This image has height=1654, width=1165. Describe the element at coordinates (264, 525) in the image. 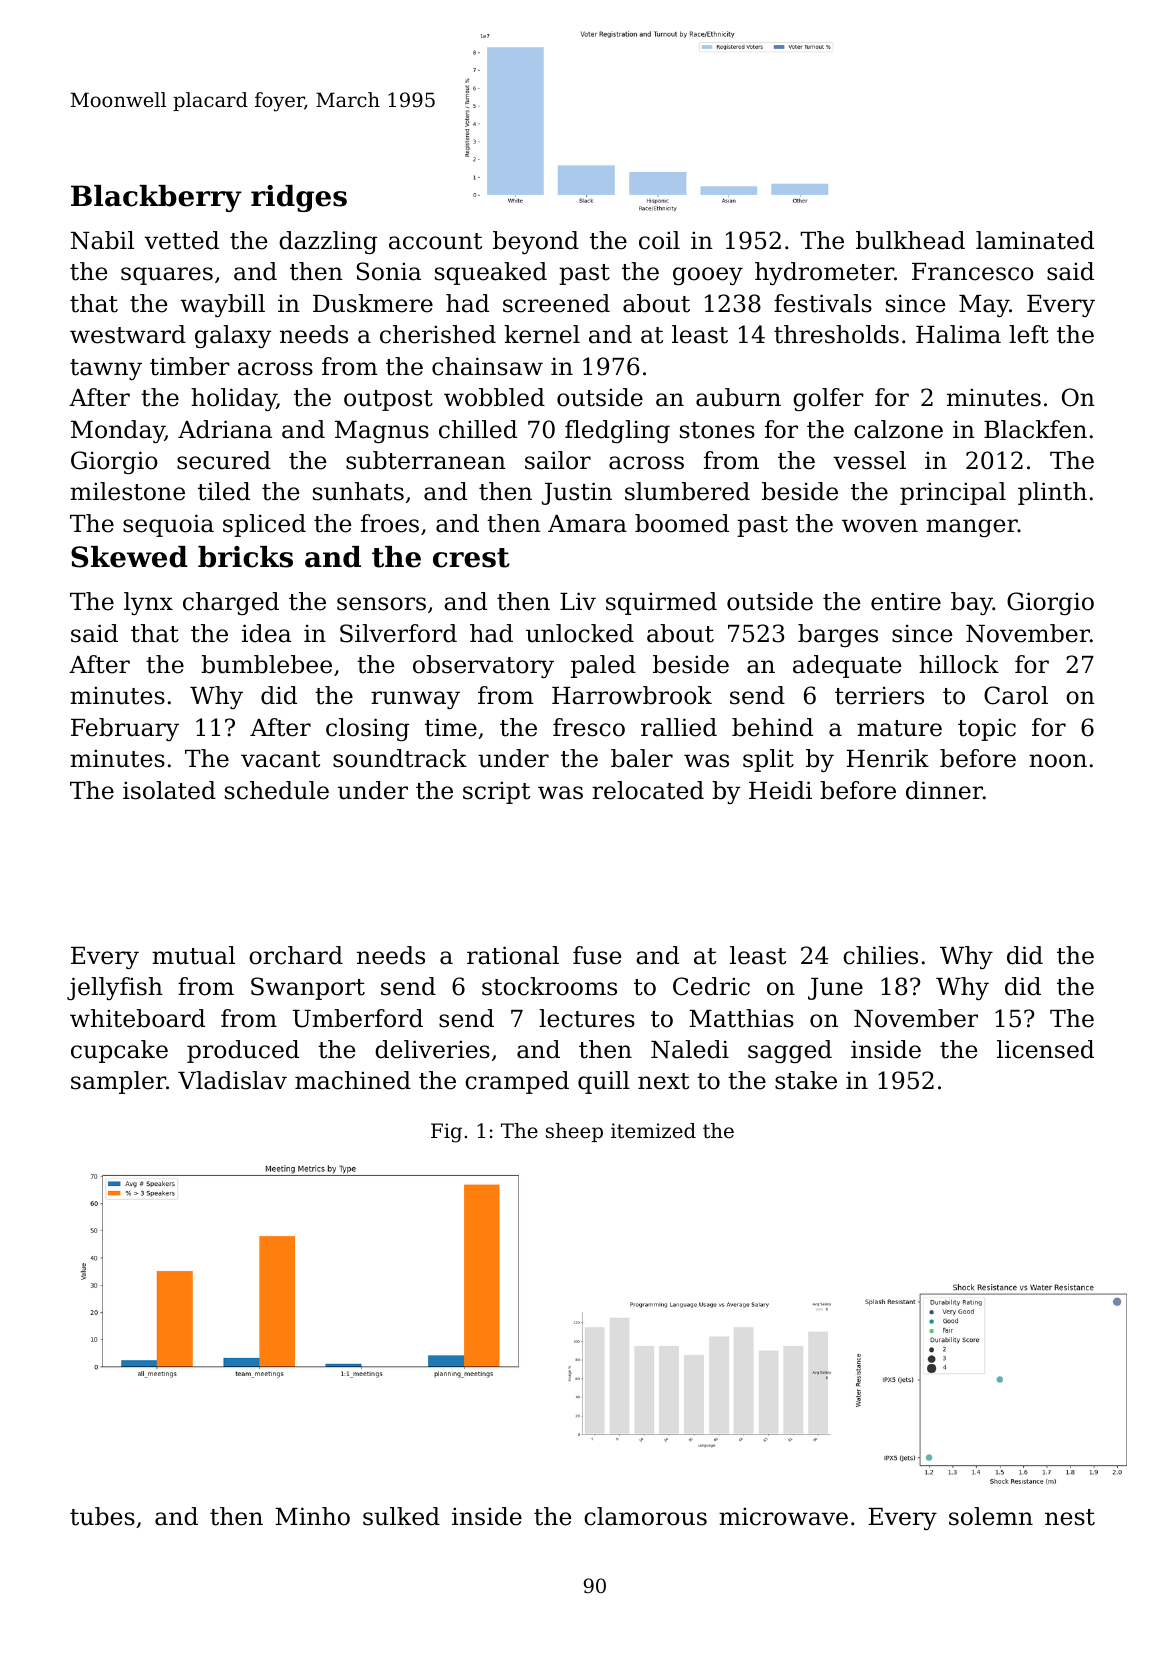

I see `spliced` at that location.
